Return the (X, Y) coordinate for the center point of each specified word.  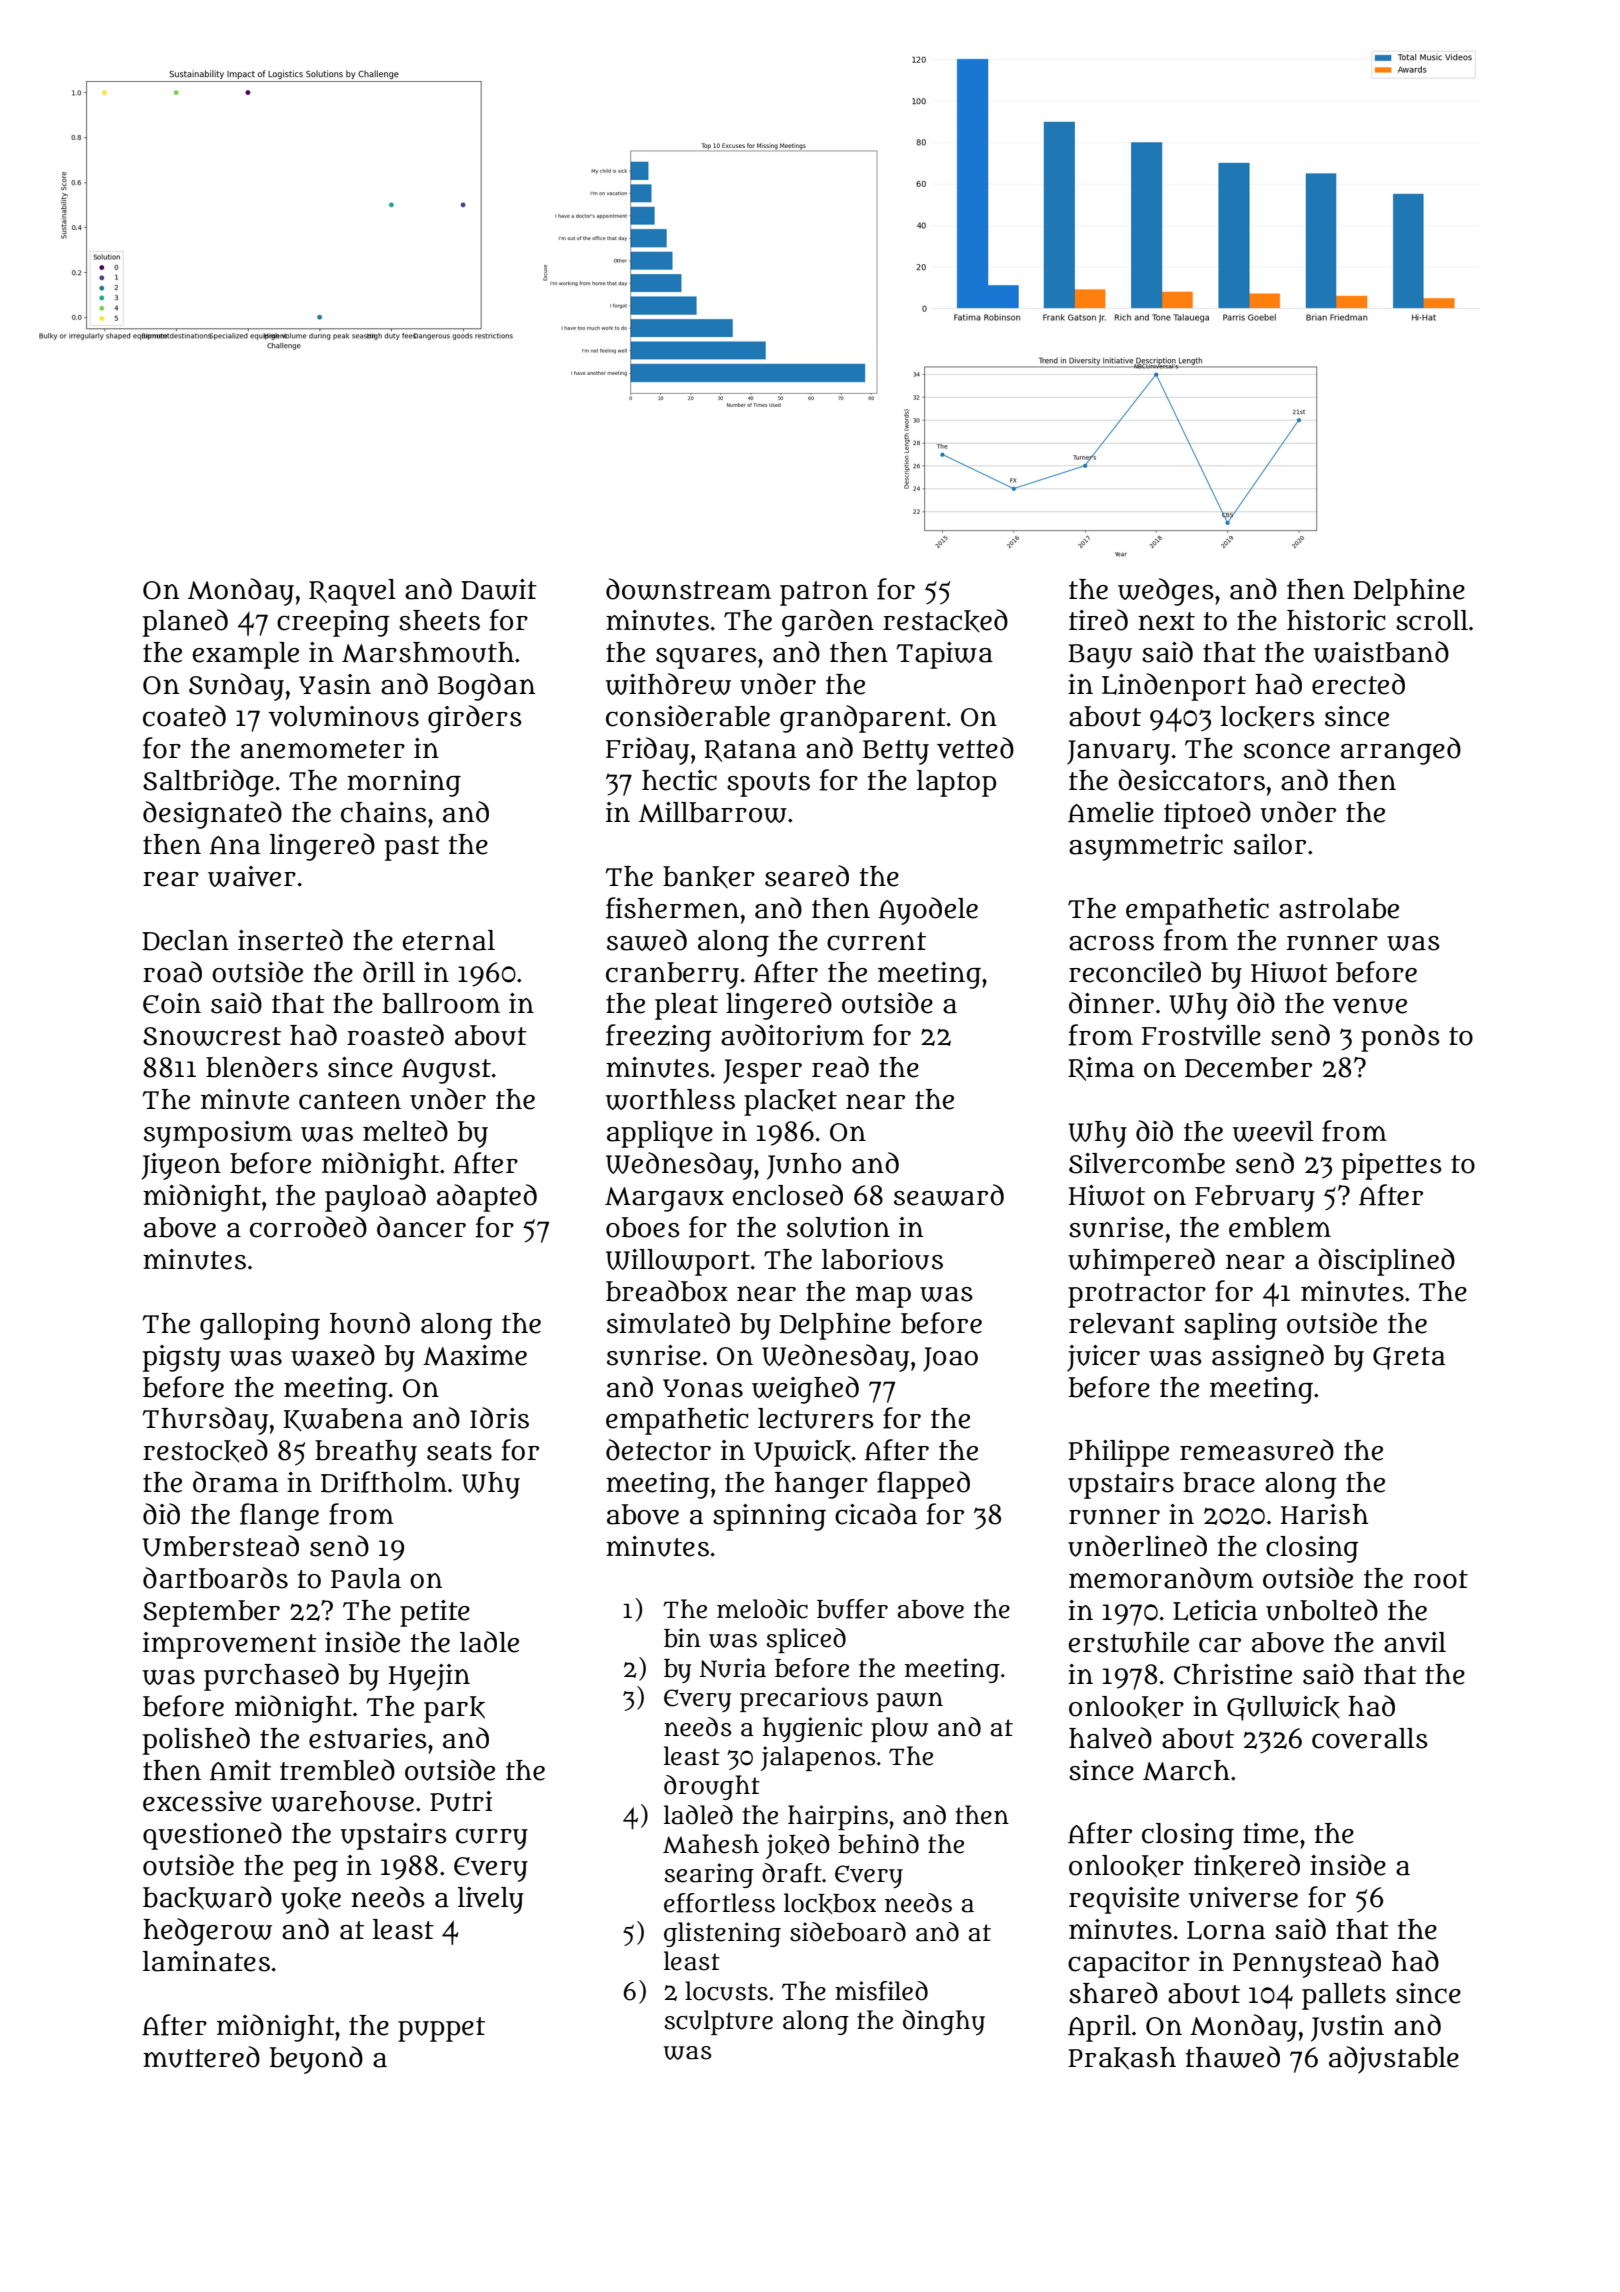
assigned (1268, 1358)
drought (712, 1787)
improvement (230, 1645)
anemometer (323, 749)
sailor (1270, 844)
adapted (487, 1198)
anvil (1415, 1642)
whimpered (1141, 1262)
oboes (643, 1227)
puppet (441, 2029)
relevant (1122, 1323)
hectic (679, 780)
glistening (722, 1934)
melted (405, 1131)
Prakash (1122, 2058)
